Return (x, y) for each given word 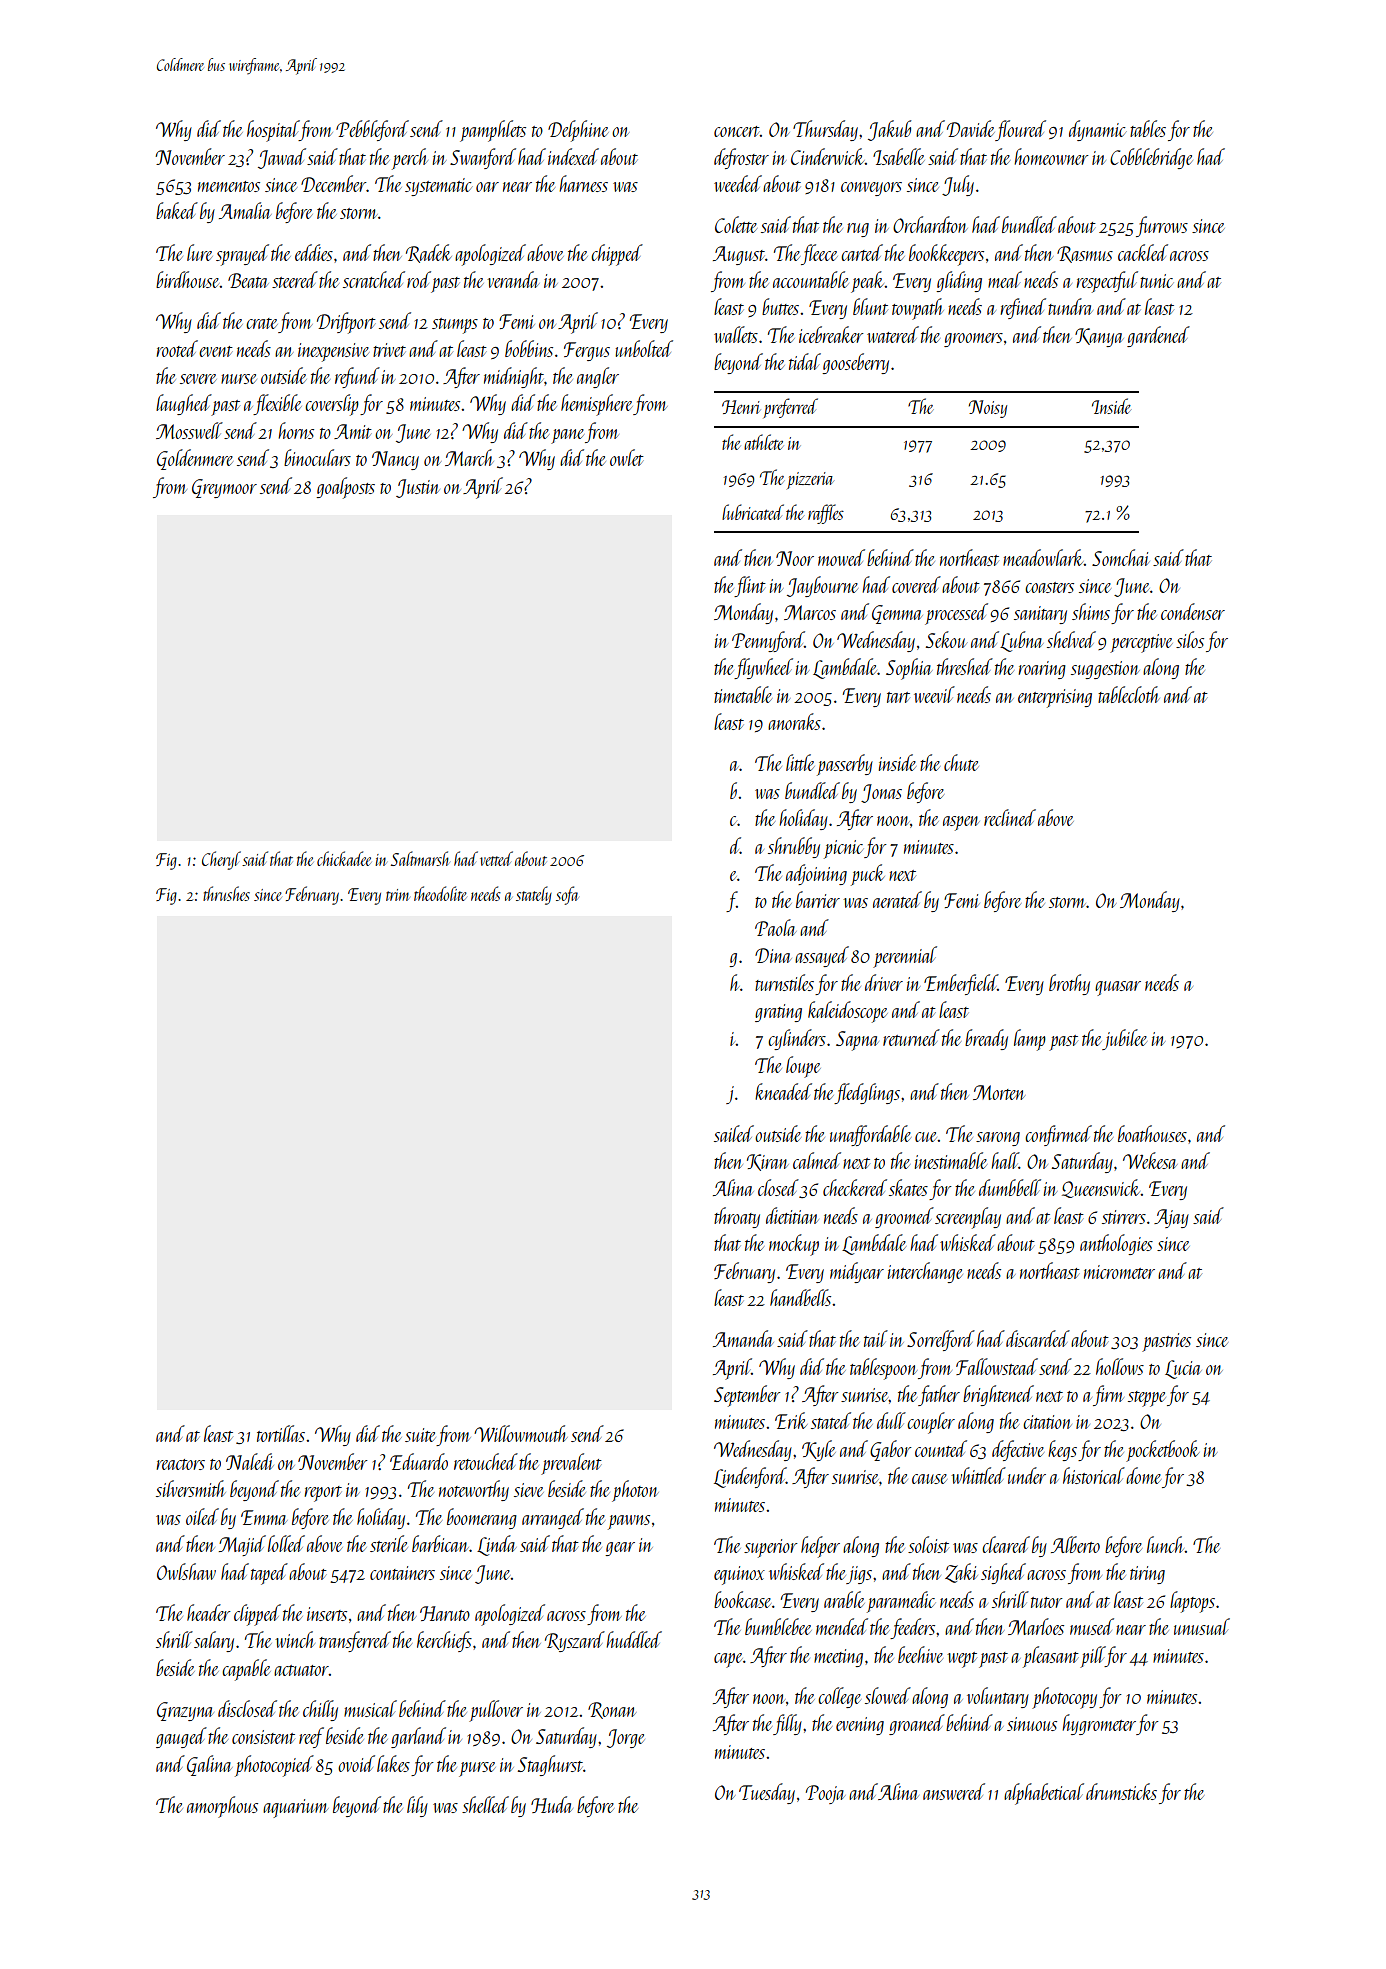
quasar (1118, 988)
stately (534, 895)
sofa (567, 895)
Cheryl (221, 860)
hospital (273, 131)
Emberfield (961, 984)
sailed (734, 1133)
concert (737, 131)
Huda (551, 1804)
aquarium (296, 1808)
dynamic (1098, 130)
